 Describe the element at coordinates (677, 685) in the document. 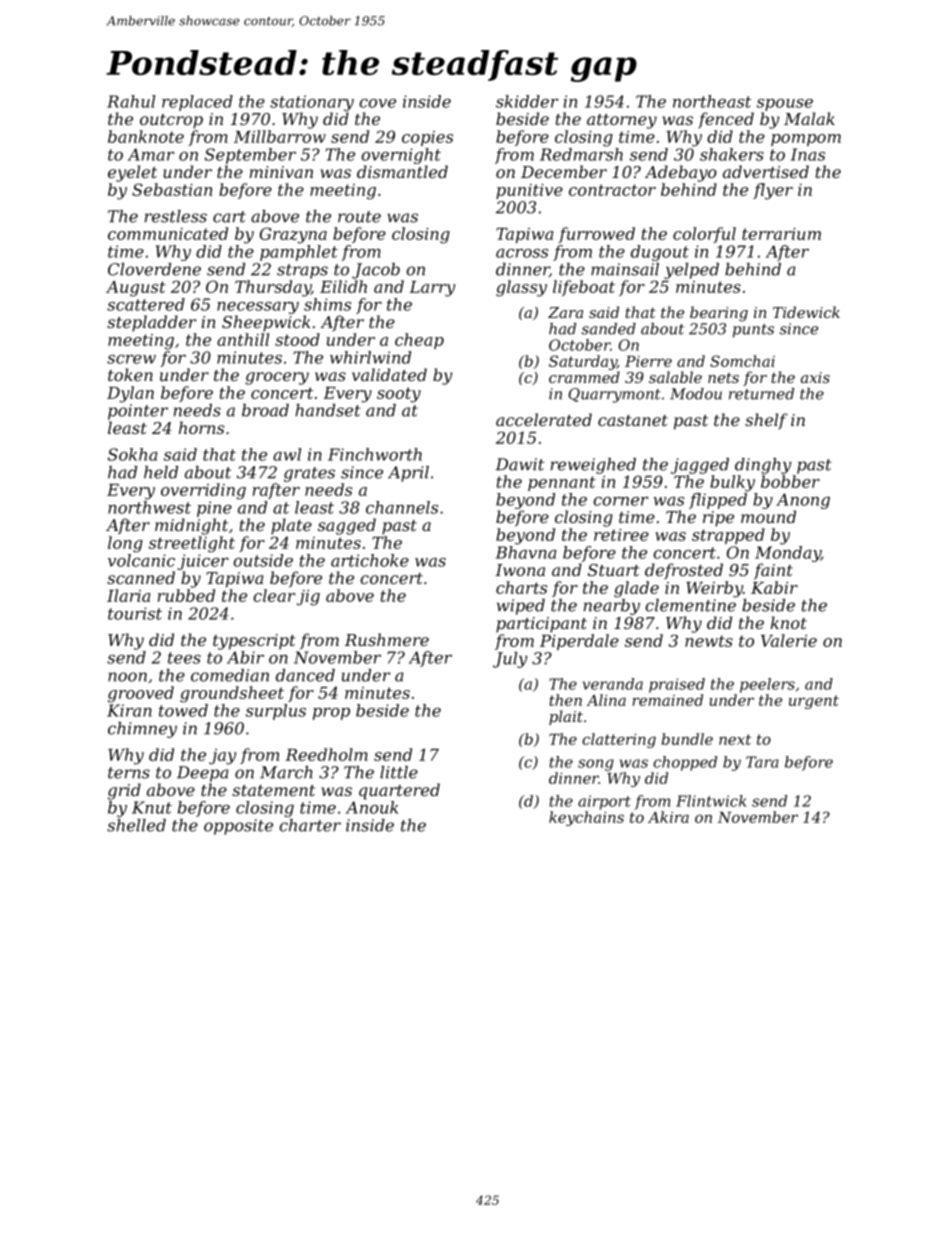

I see `praised` at that location.
